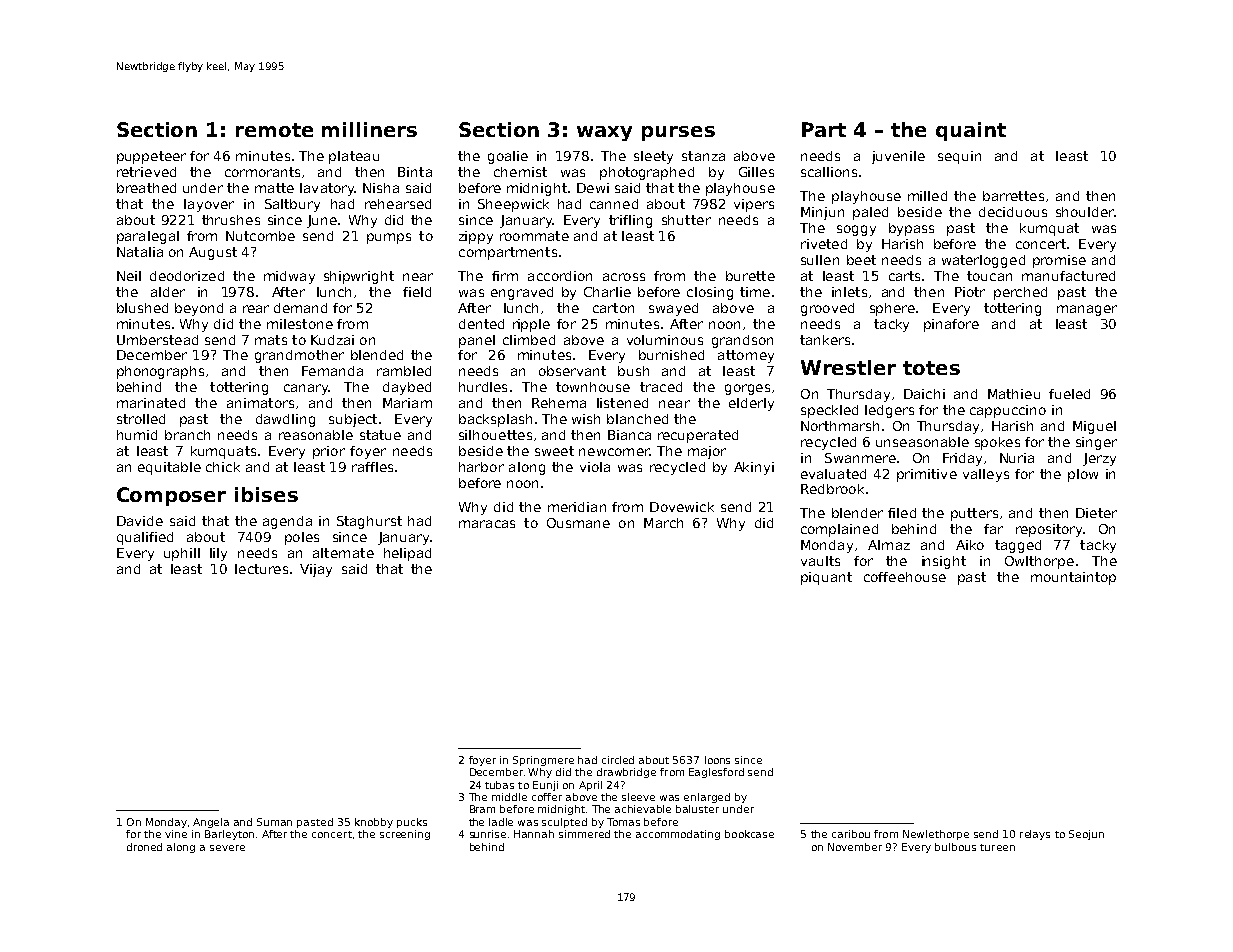  What do you see at coordinates (534, 834) in the image?
I see `Hannah` at bounding box center [534, 834].
